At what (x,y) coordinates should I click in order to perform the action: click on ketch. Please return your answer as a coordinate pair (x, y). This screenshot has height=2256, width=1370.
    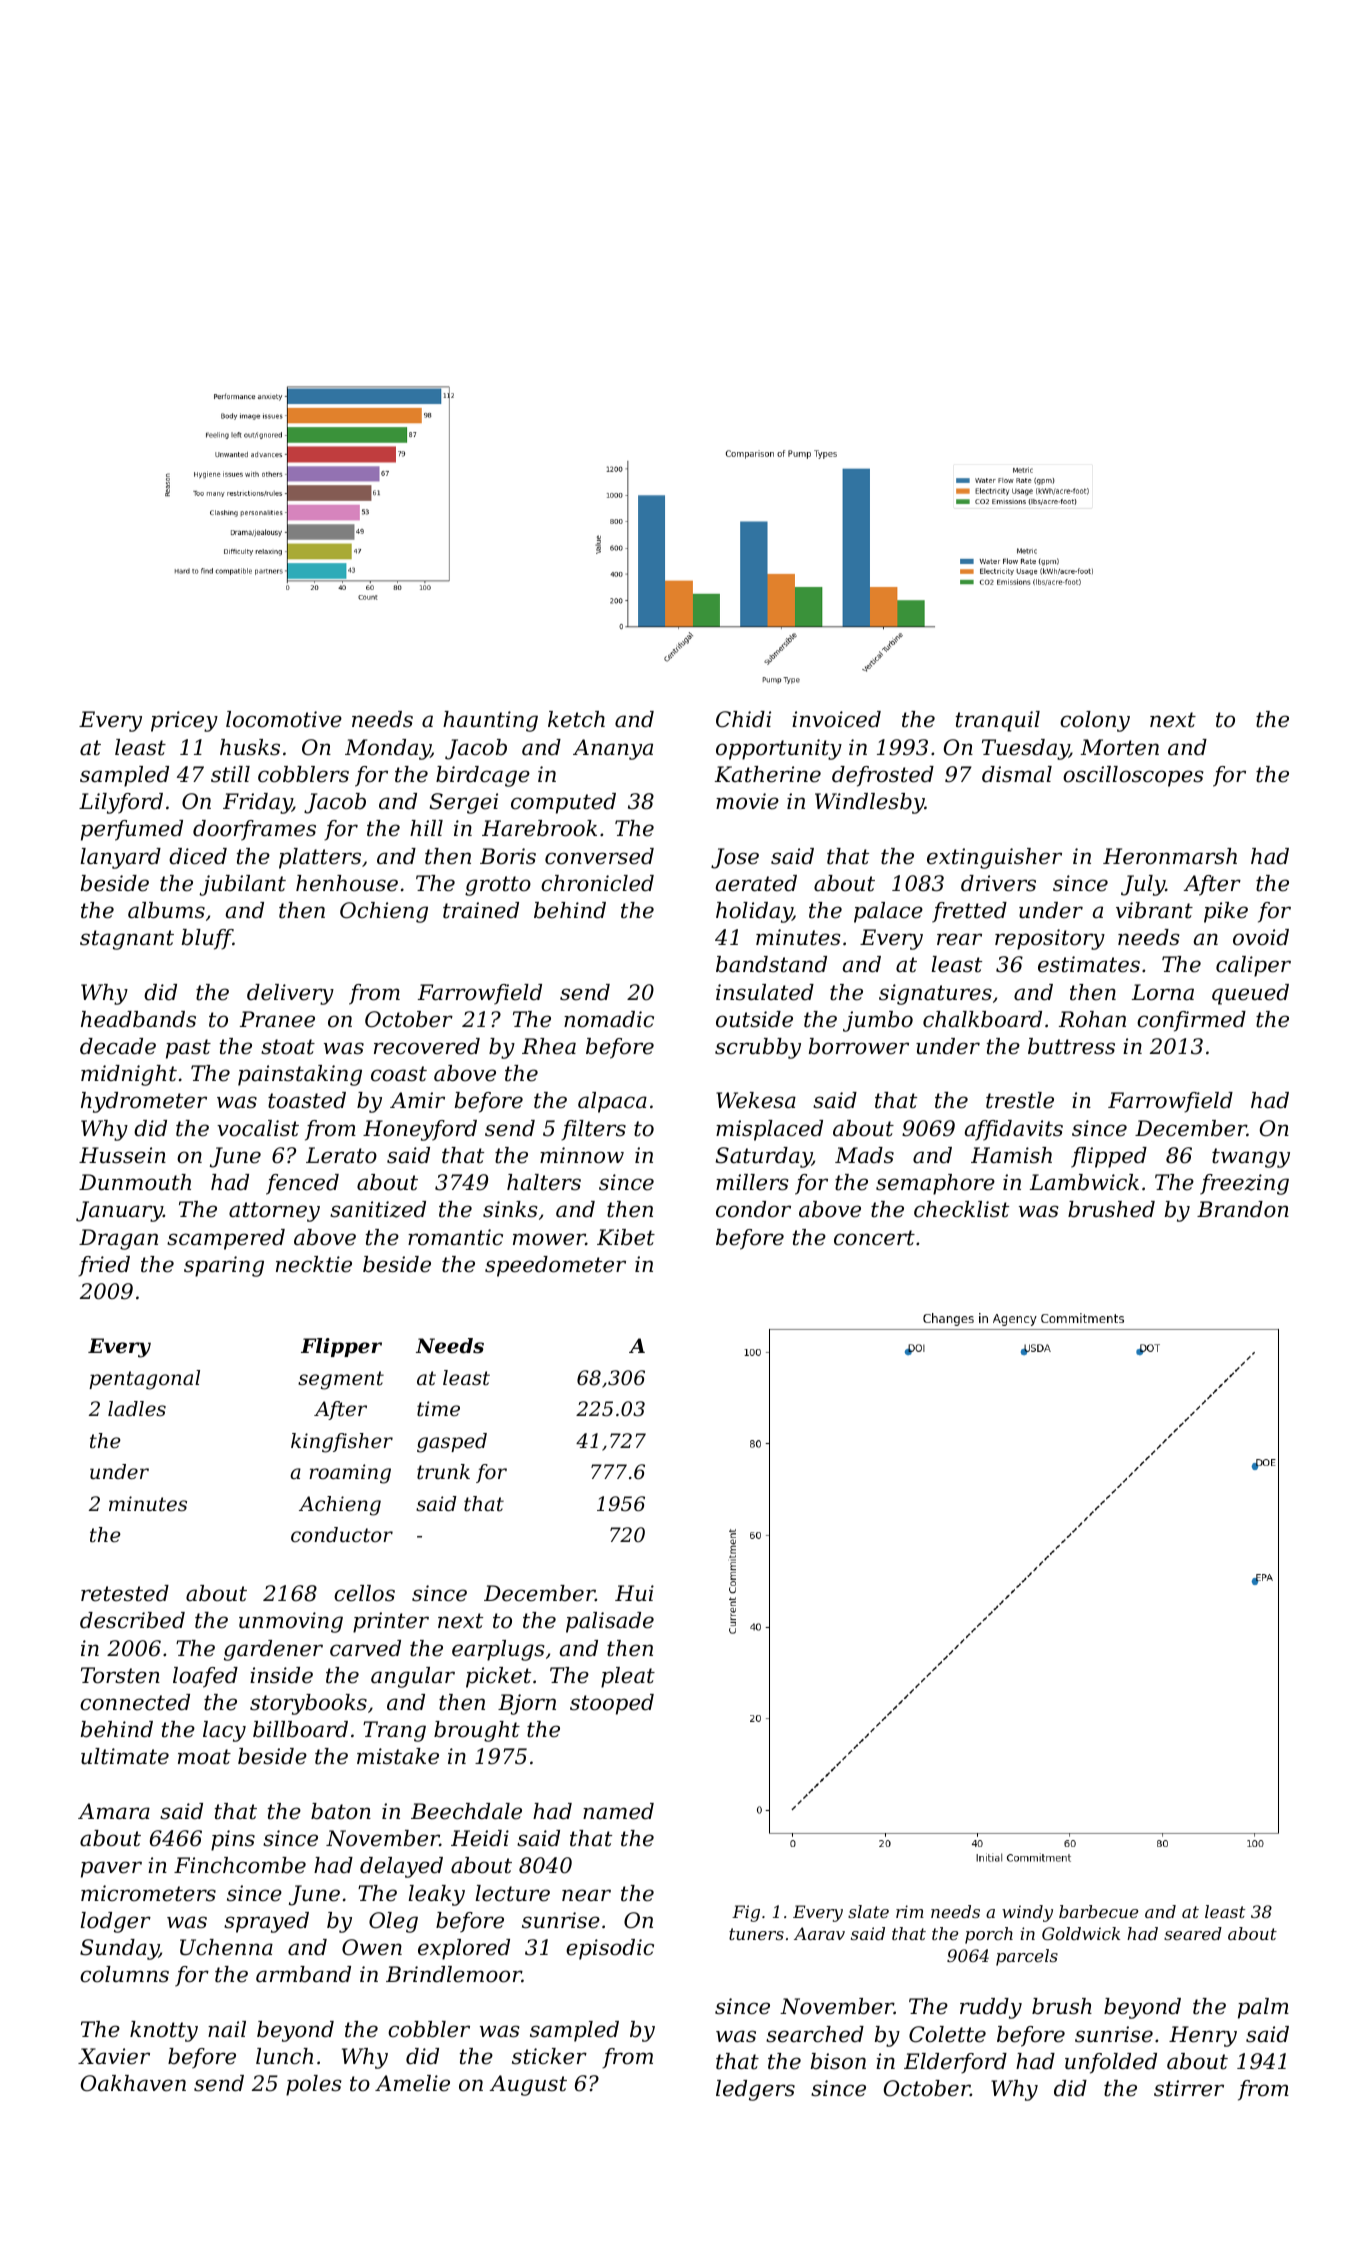
    Looking at the image, I should click on (576, 719).
